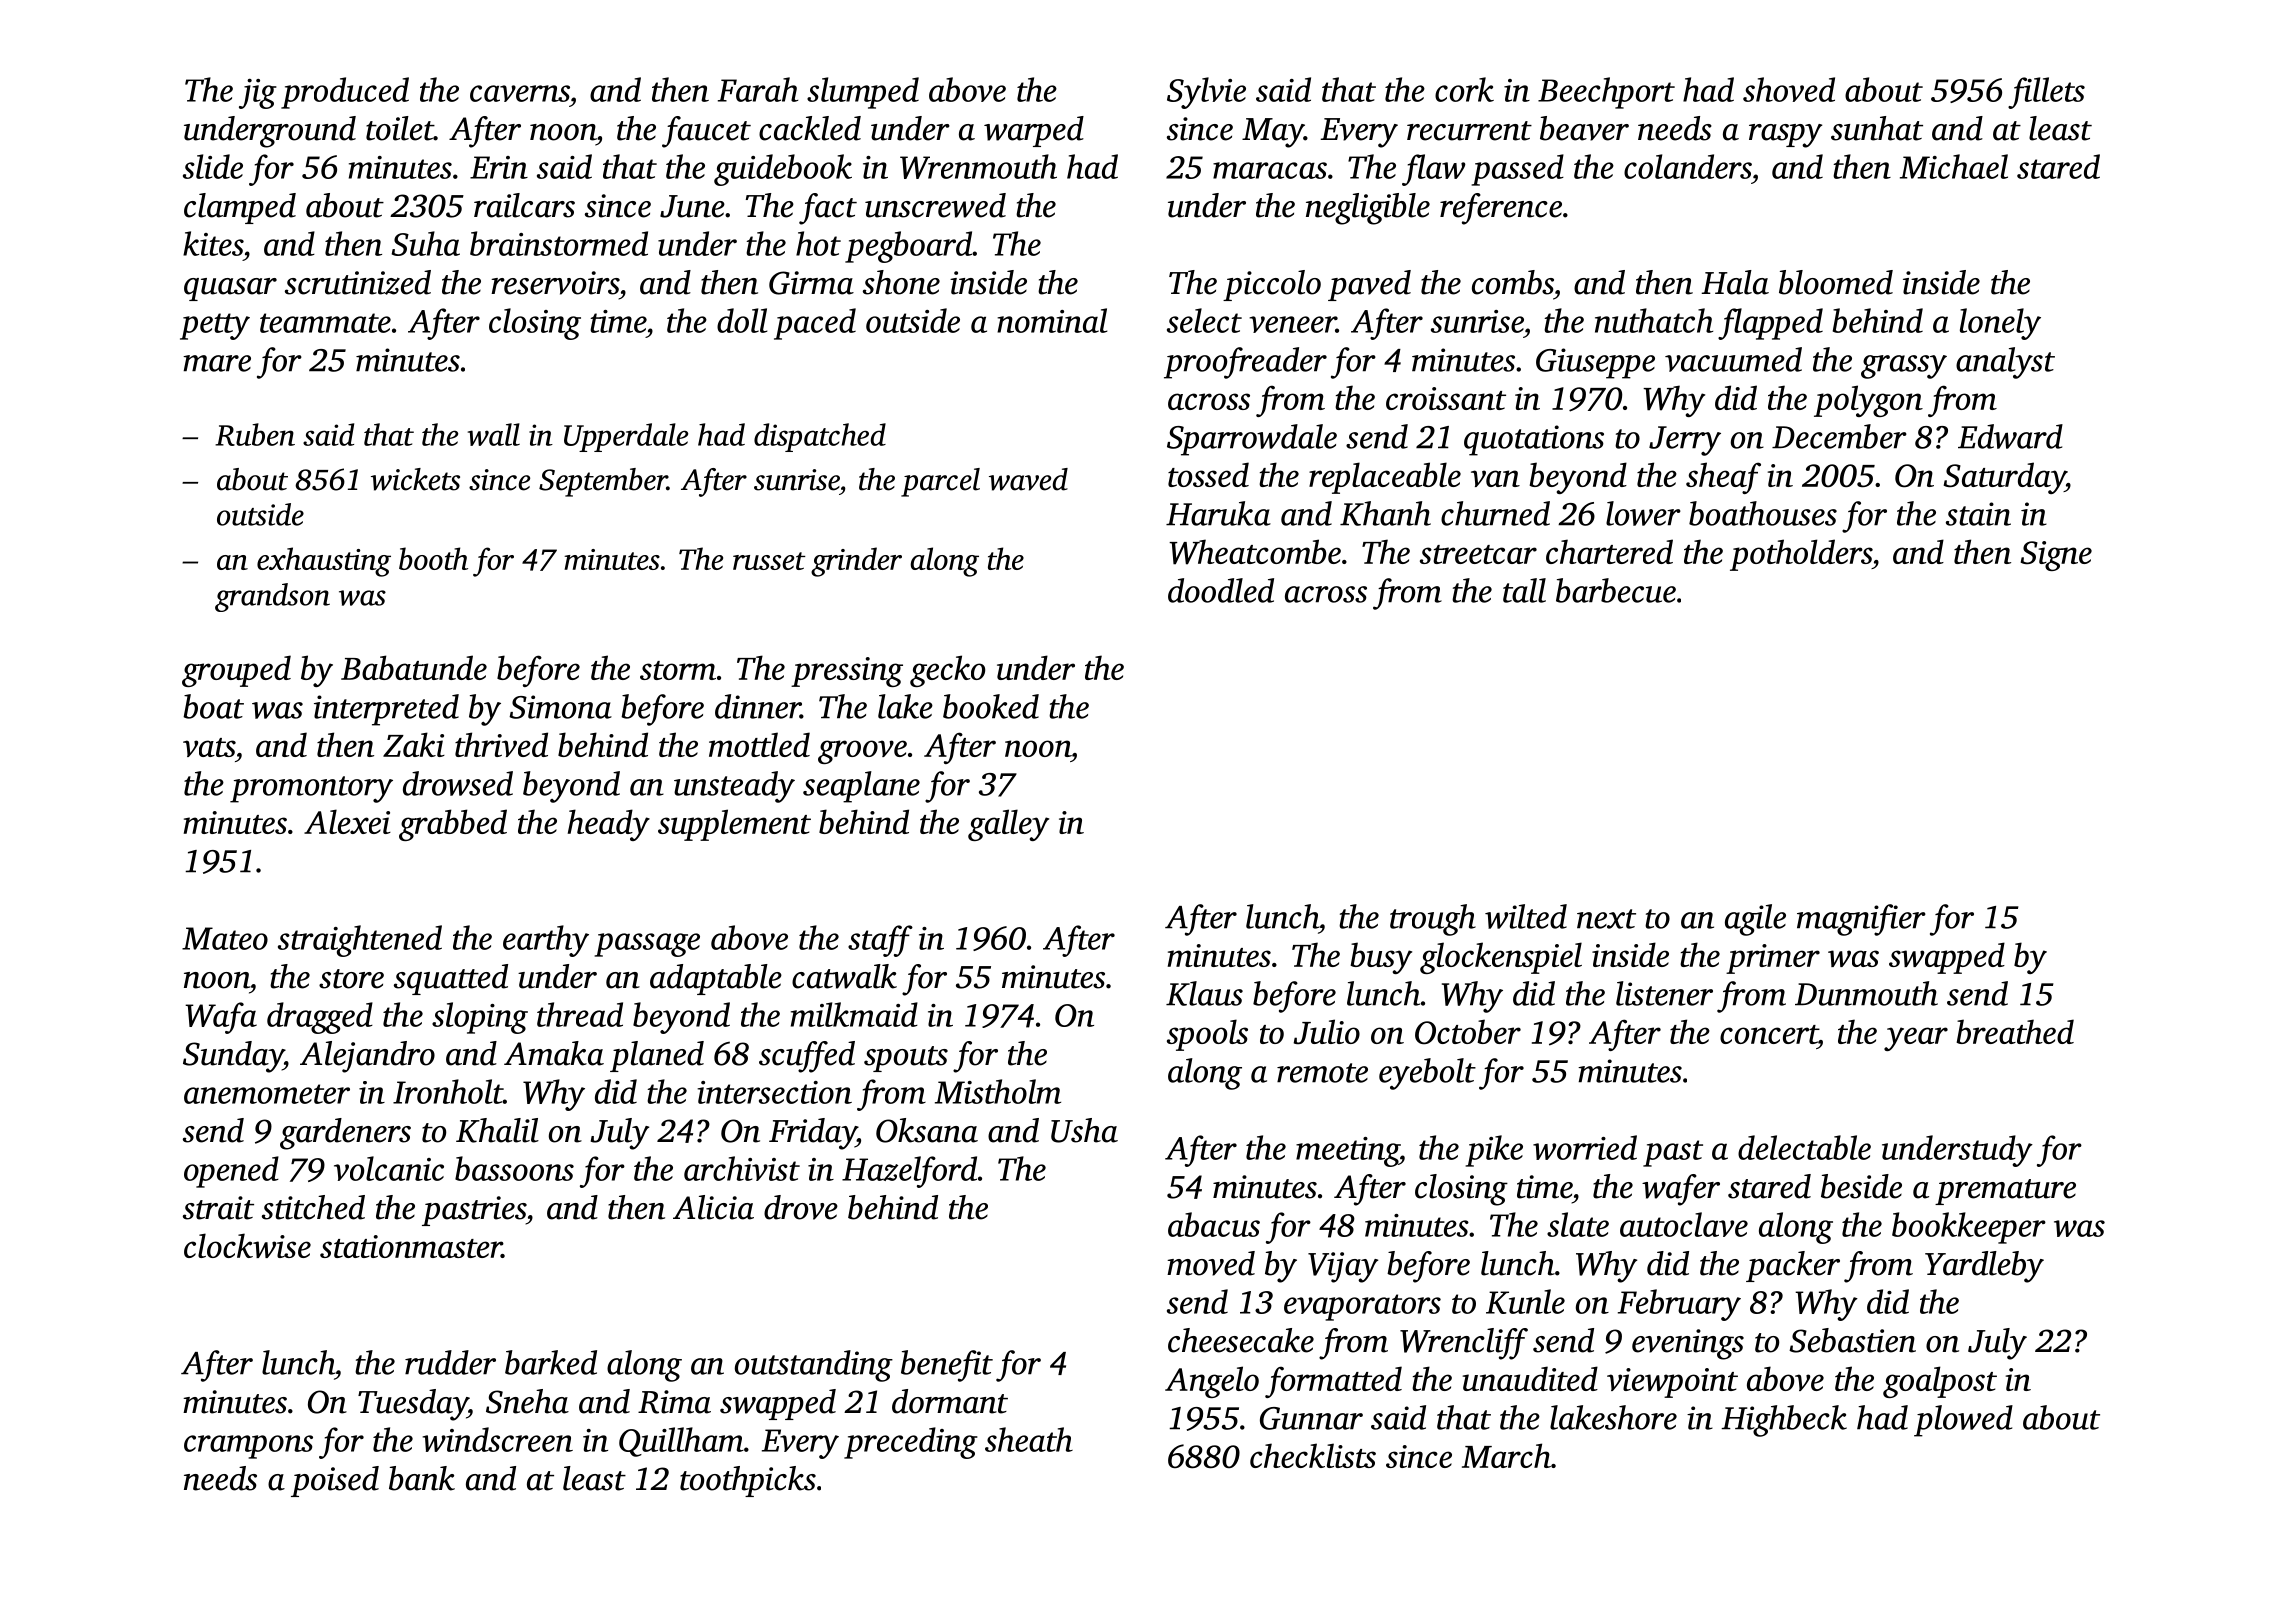  What do you see at coordinates (240, 208) in the screenshot?
I see `clamped` at bounding box center [240, 208].
